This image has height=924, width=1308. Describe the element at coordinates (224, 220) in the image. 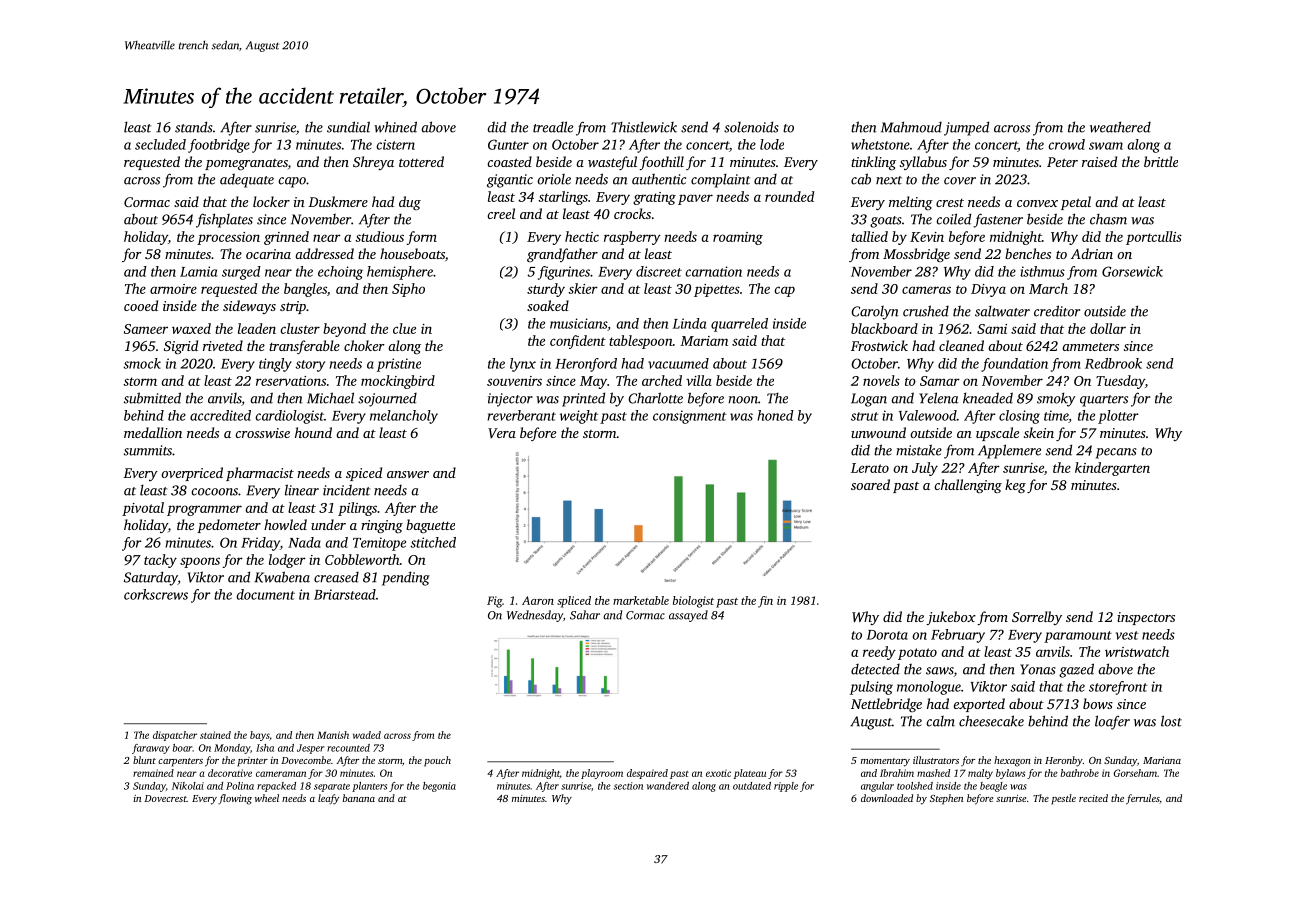

I see `fishplates` at that location.
